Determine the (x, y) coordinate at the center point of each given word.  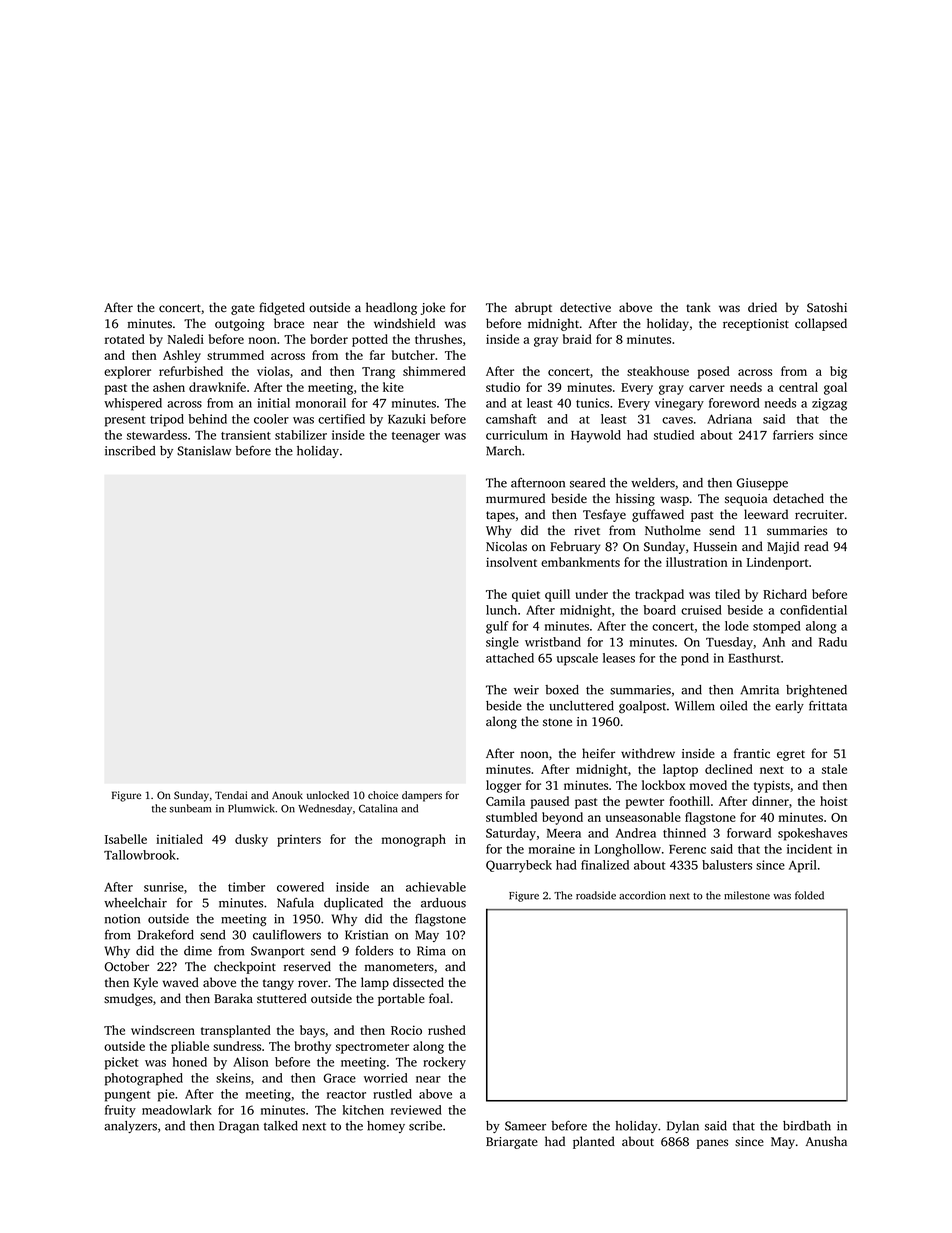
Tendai (231, 795)
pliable (190, 1047)
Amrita (759, 690)
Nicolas (506, 546)
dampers (422, 796)
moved (708, 785)
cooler (271, 419)
